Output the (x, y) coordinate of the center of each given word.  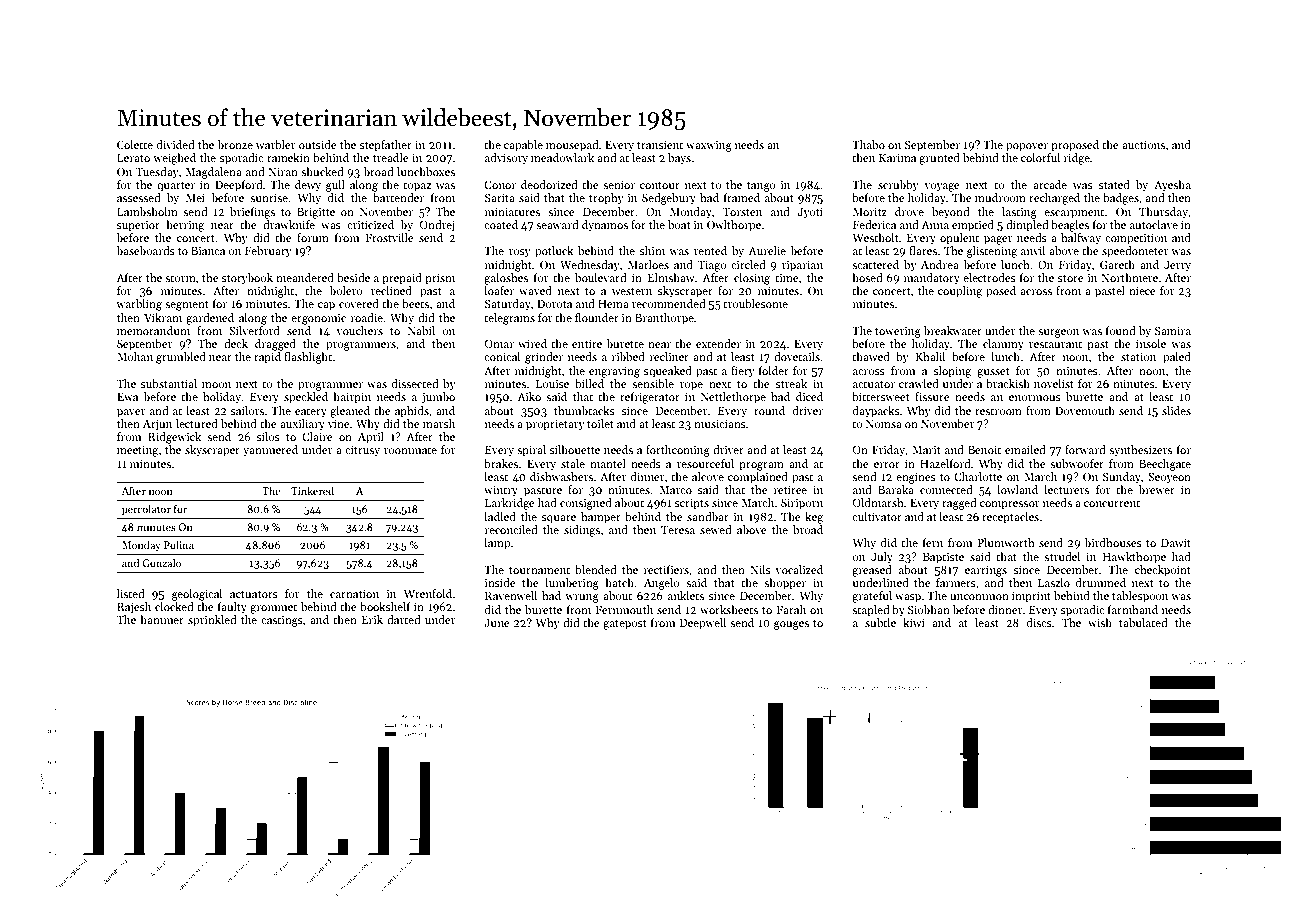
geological (197, 595)
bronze (235, 144)
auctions (1143, 144)
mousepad (572, 146)
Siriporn (802, 504)
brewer (1156, 489)
